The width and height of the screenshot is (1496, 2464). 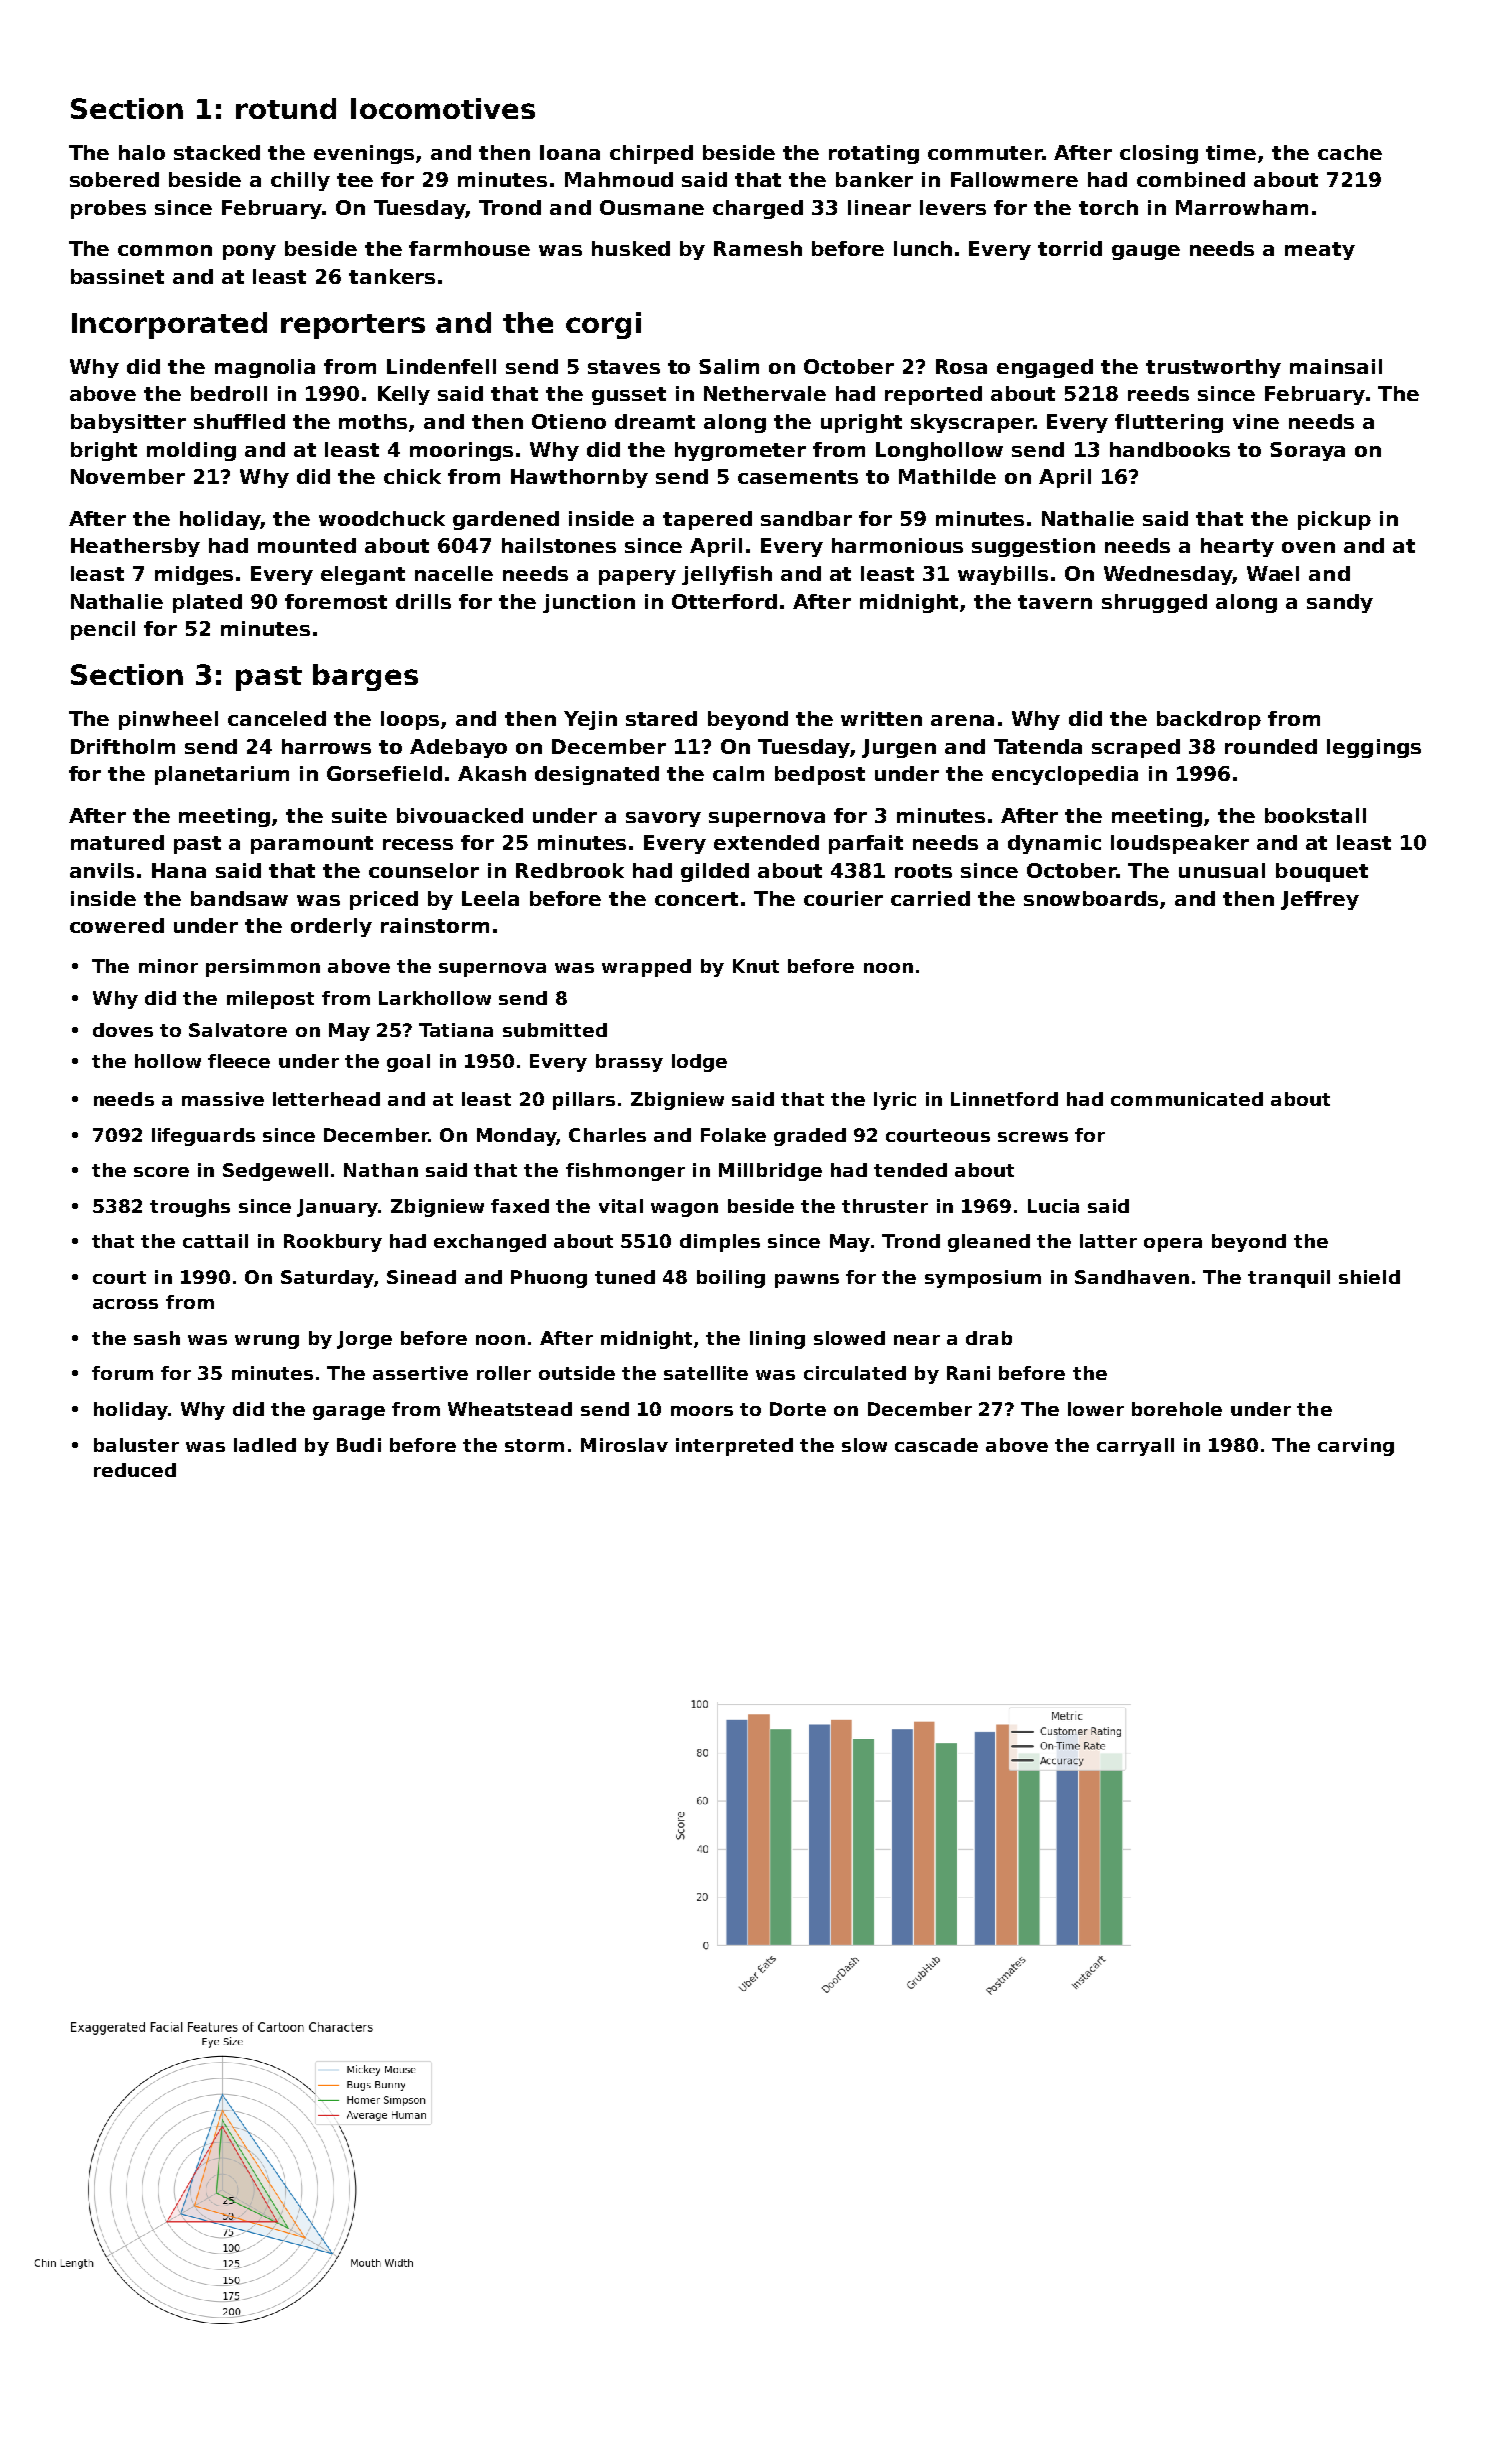 What do you see at coordinates (392, 276) in the screenshot?
I see `tankers` at bounding box center [392, 276].
